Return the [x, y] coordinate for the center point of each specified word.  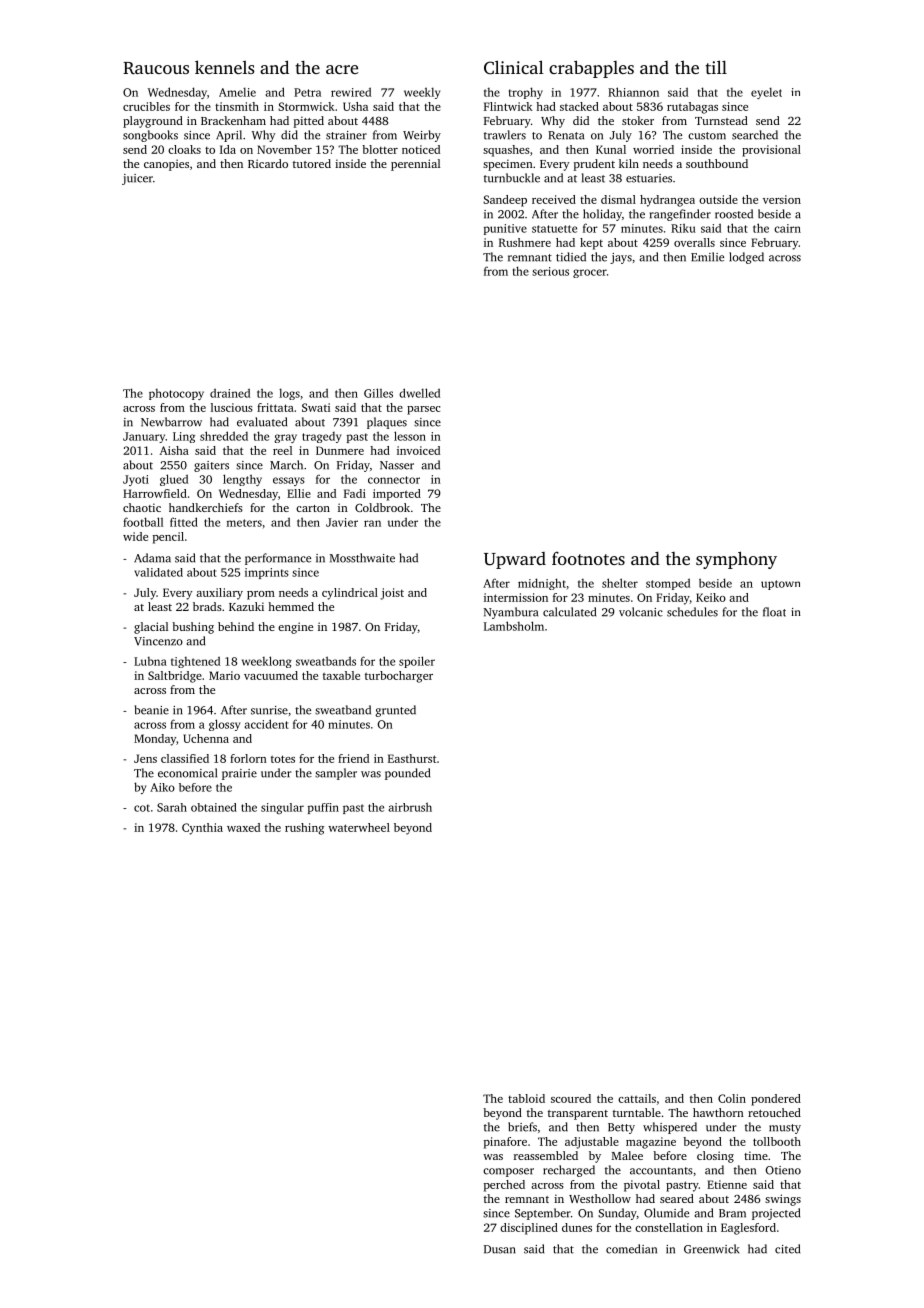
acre [342, 69]
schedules [692, 612]
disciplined [529, 1229]
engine [295, 628]
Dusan [500, 1249]
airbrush [410, 807]
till [716, 67]
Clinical [514, 67]
